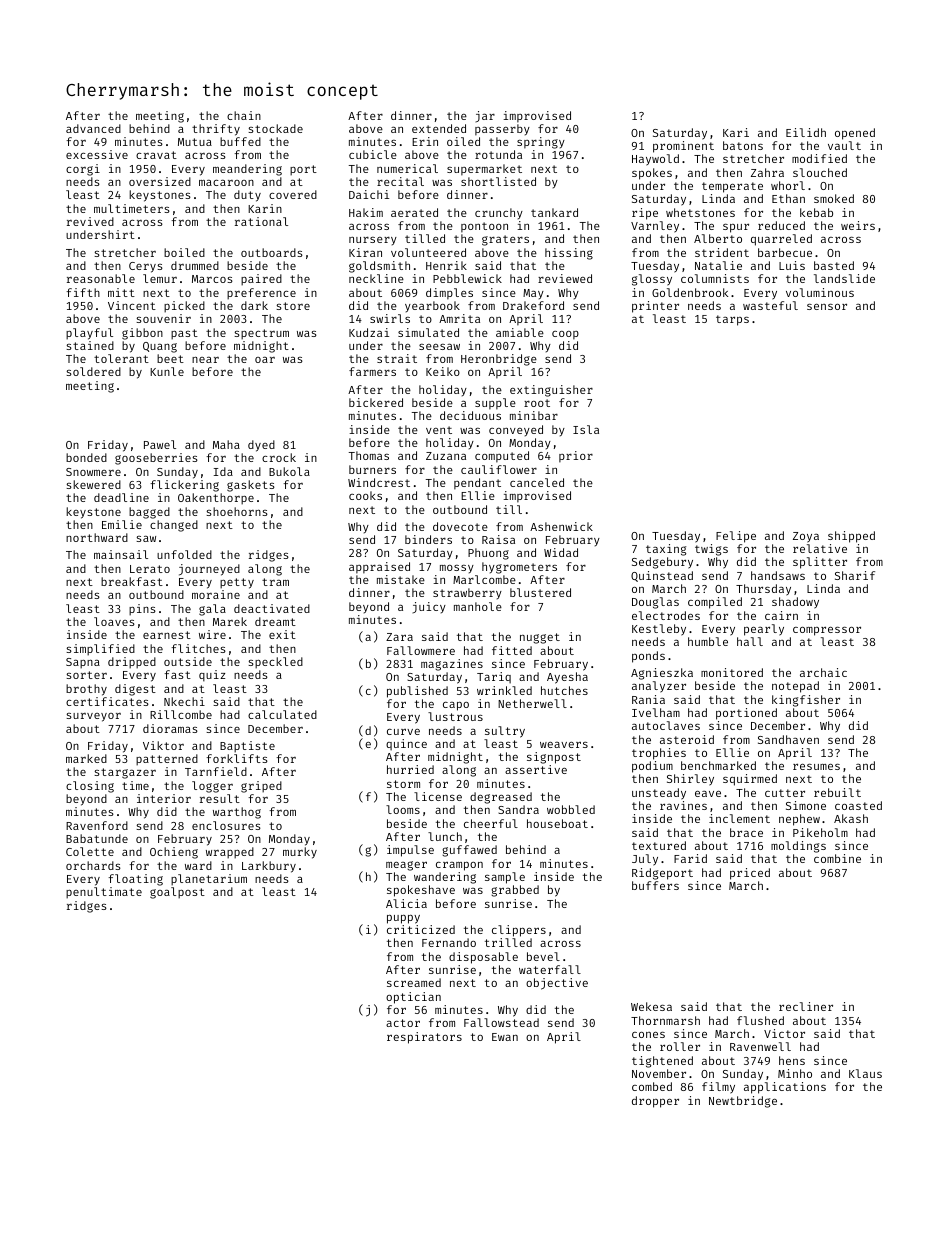  I want to click on archaic, so click(823, 672).
